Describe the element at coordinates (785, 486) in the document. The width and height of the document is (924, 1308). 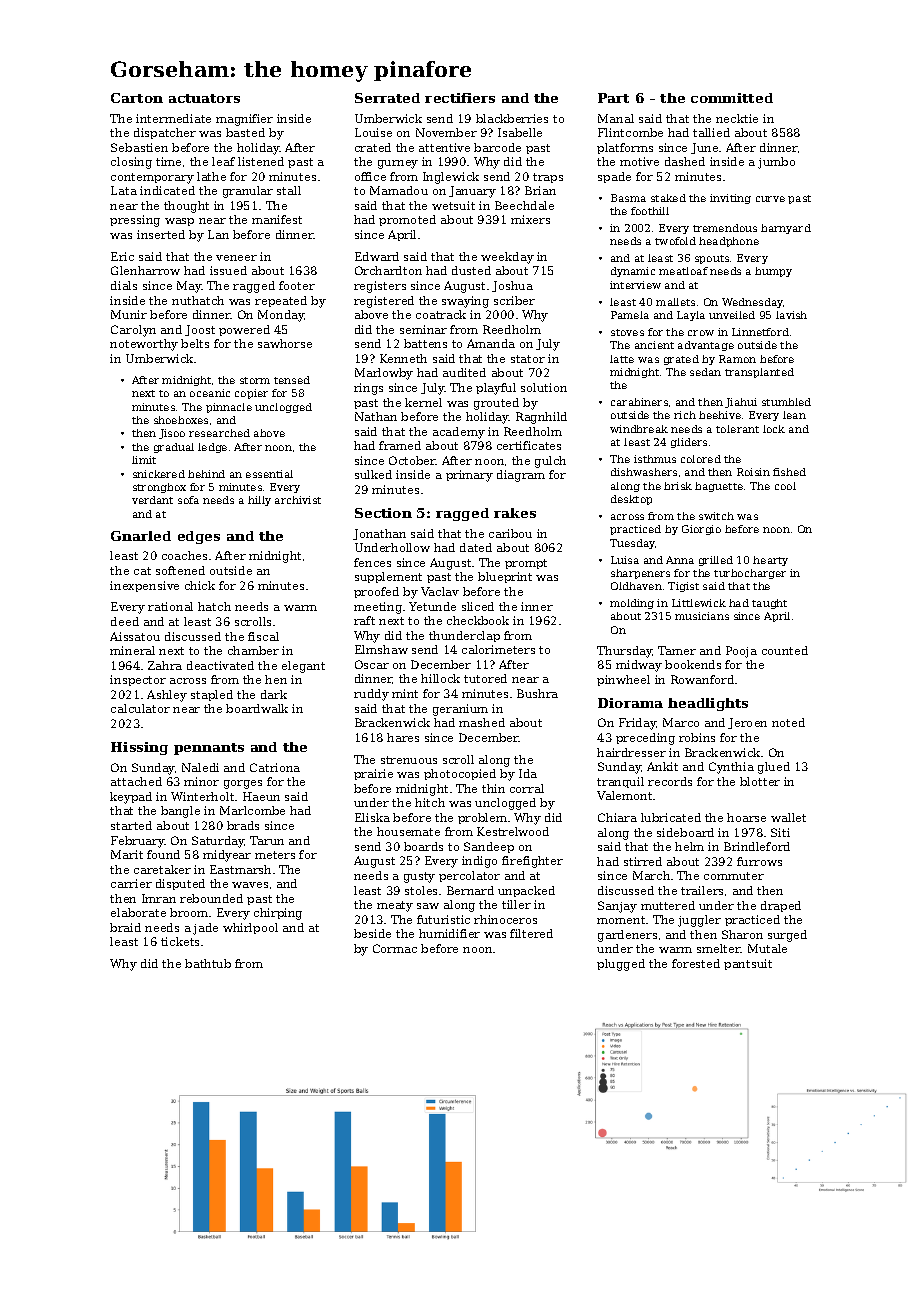
I see `cool` at that location.
